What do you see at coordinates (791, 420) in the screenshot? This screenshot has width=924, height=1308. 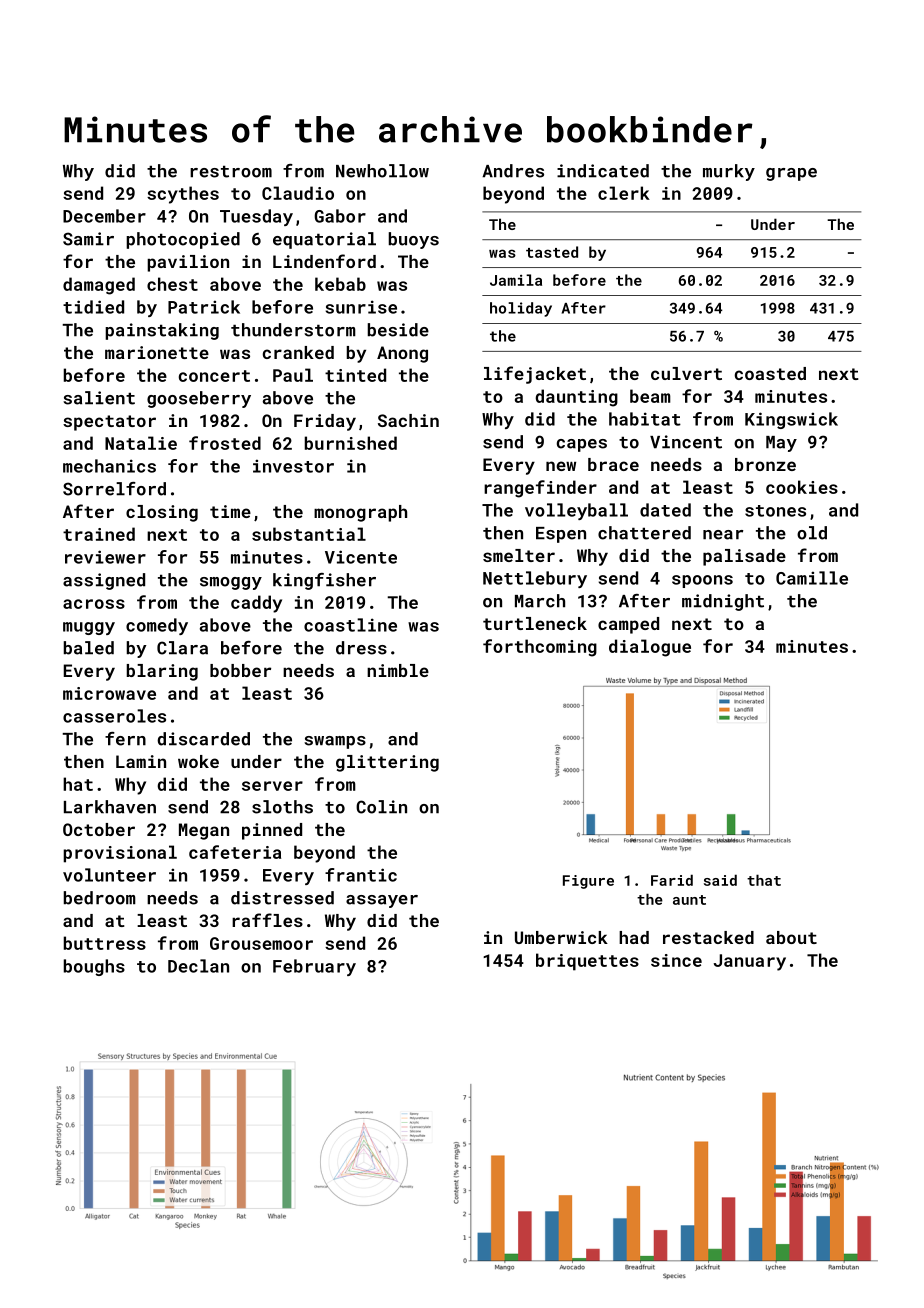 I see `Kingswick` at bounding box center [791, 420].
